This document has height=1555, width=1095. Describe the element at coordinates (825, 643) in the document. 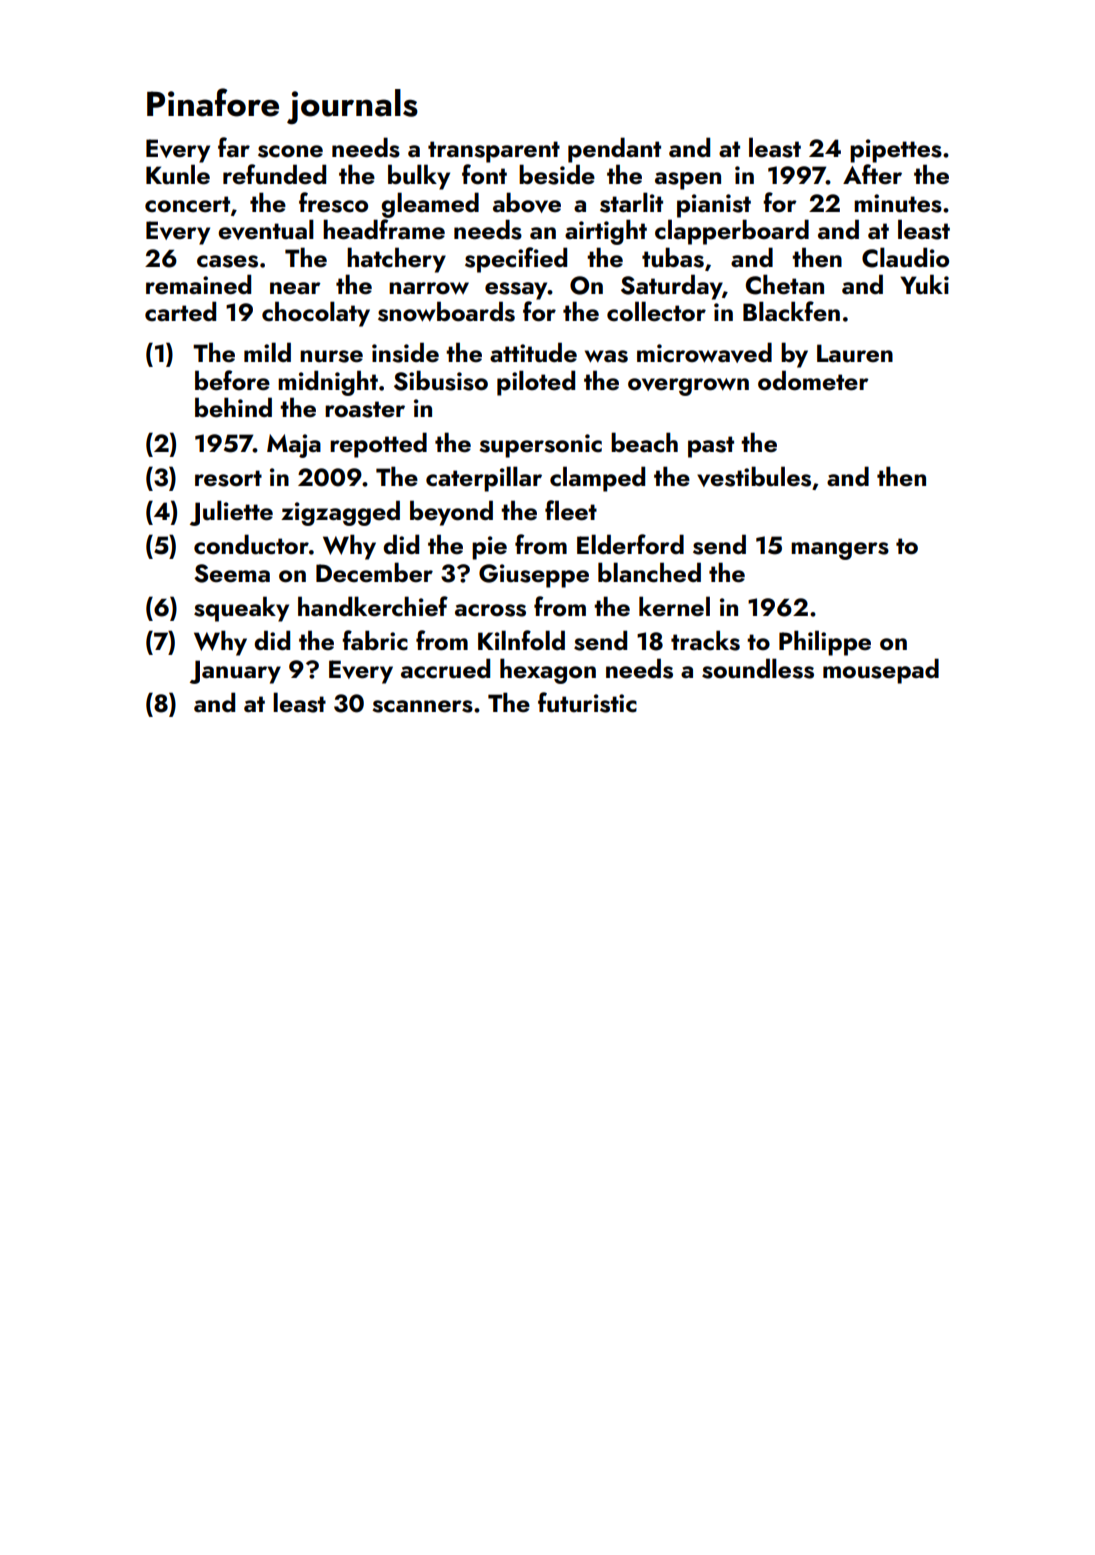

I see `Philippe` at that location.
